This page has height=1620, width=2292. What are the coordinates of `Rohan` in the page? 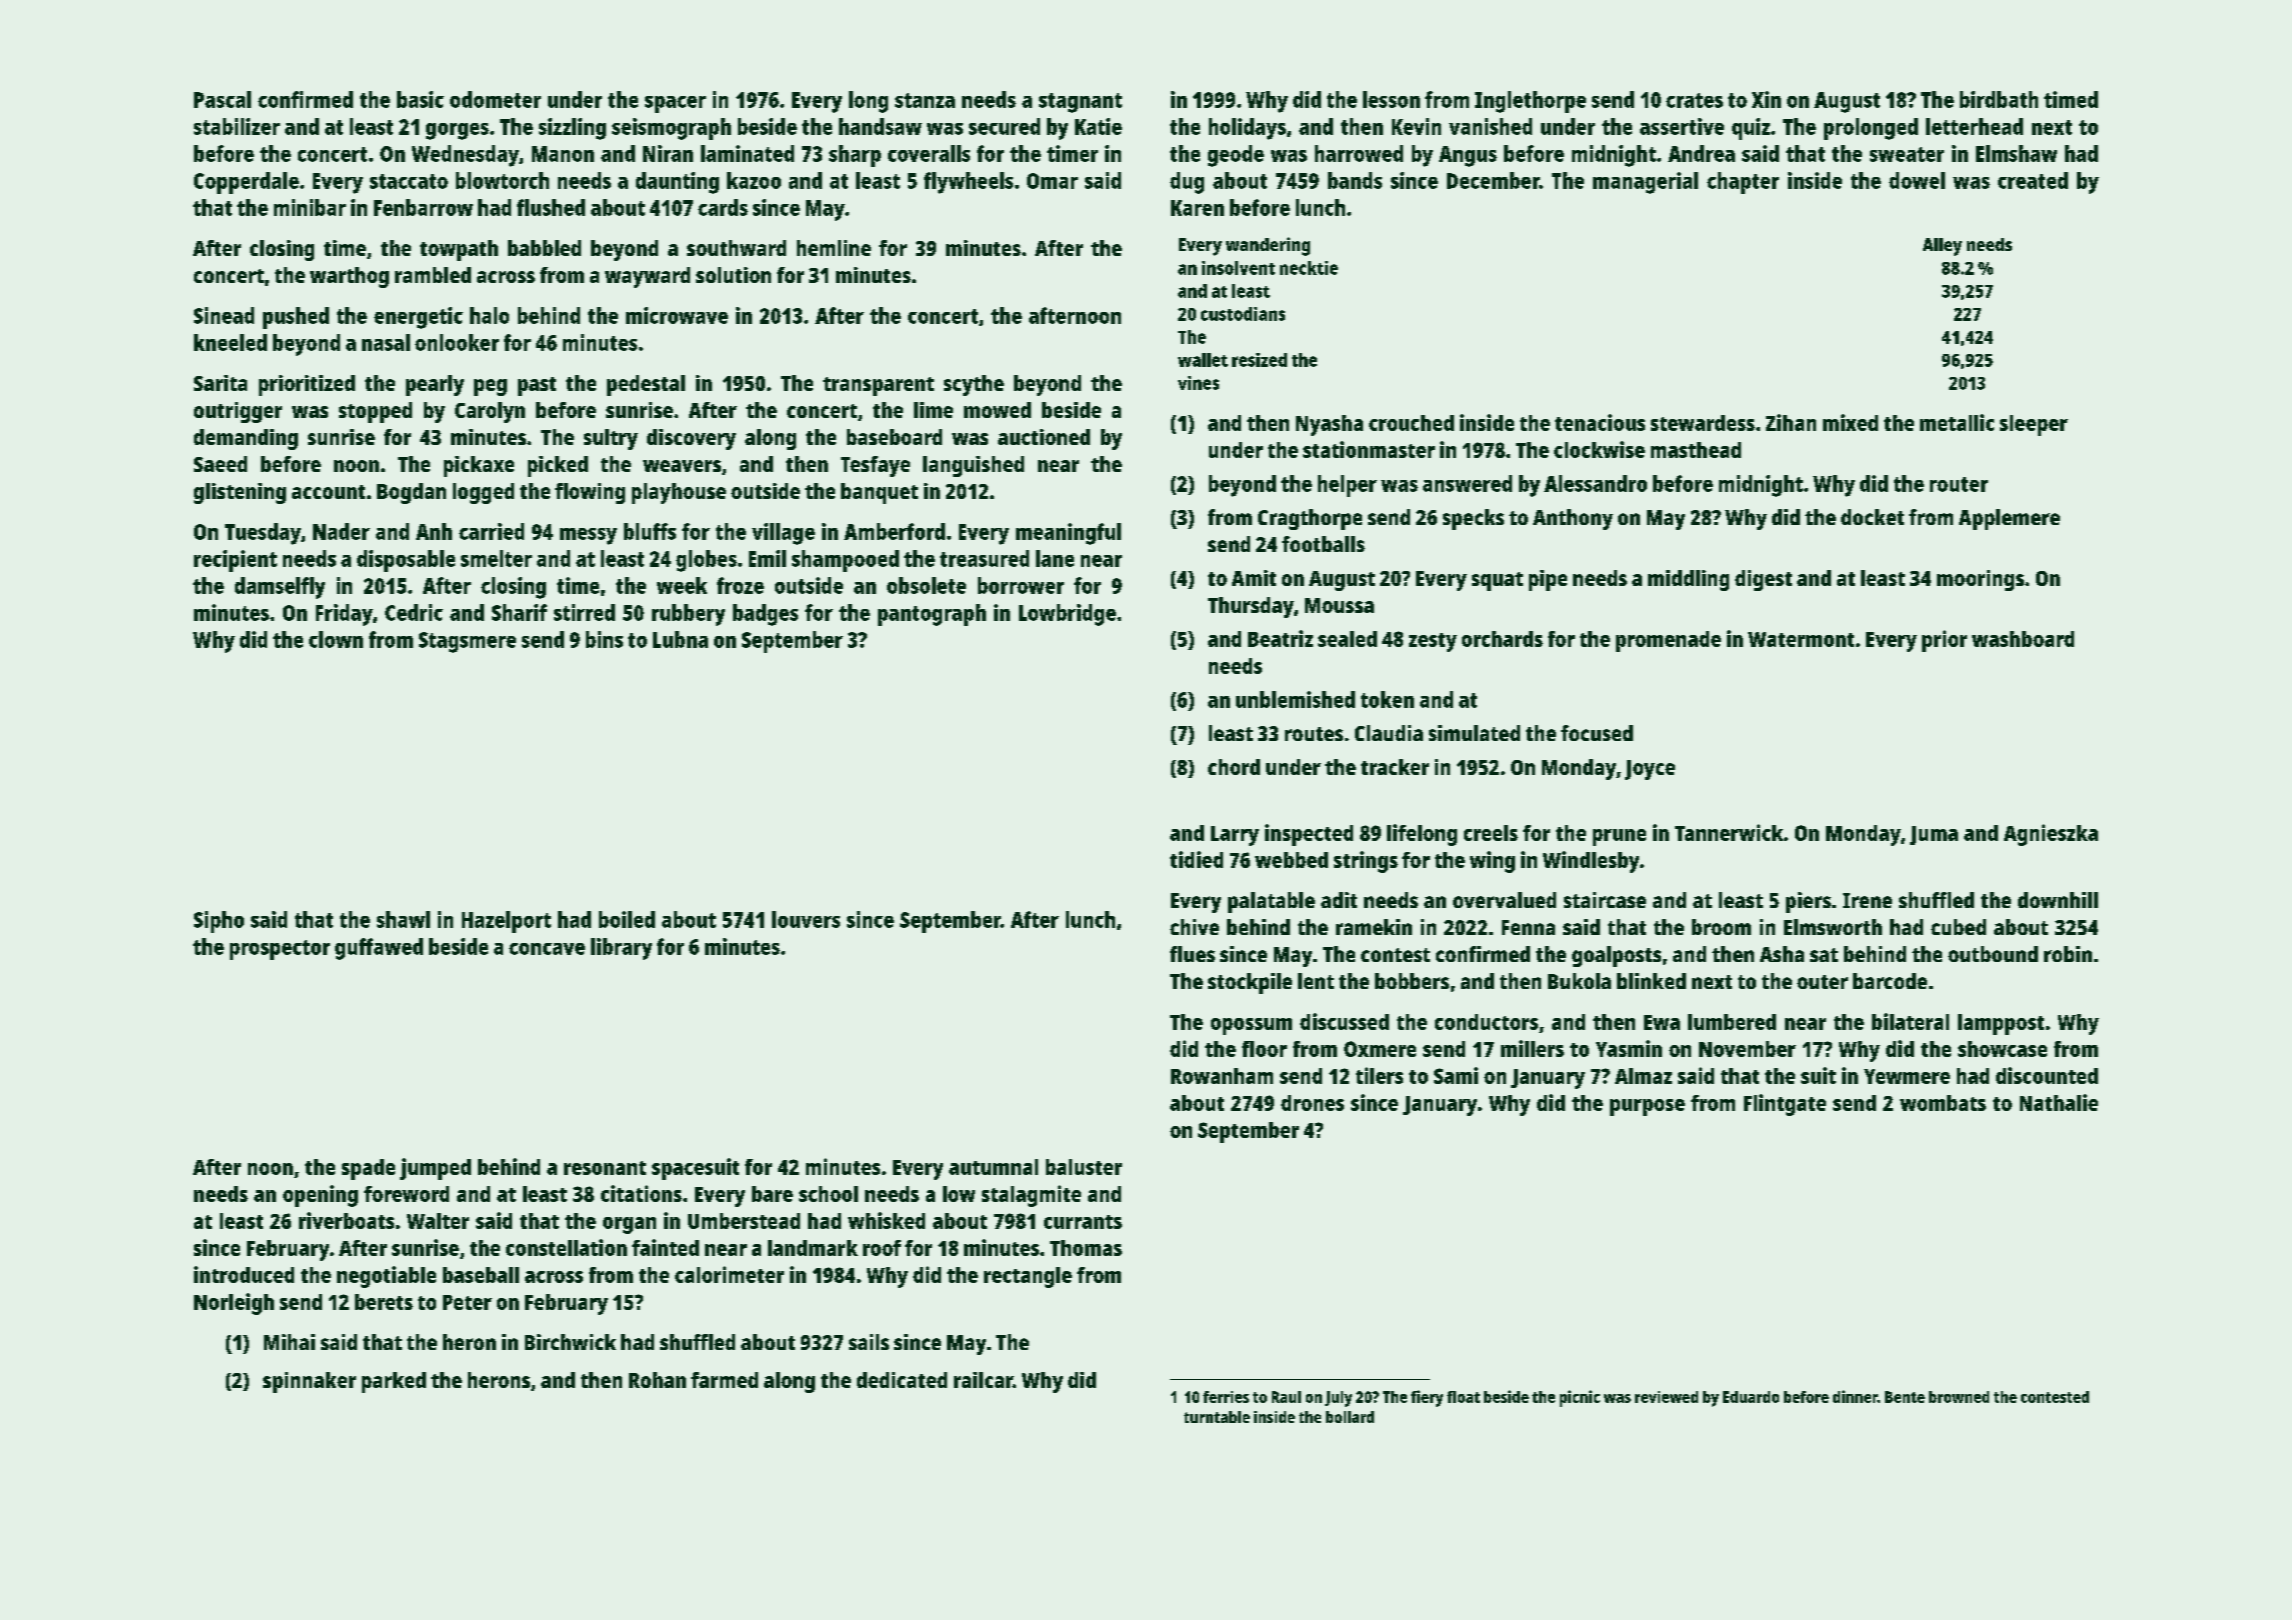 It's located at (657, 1380).
